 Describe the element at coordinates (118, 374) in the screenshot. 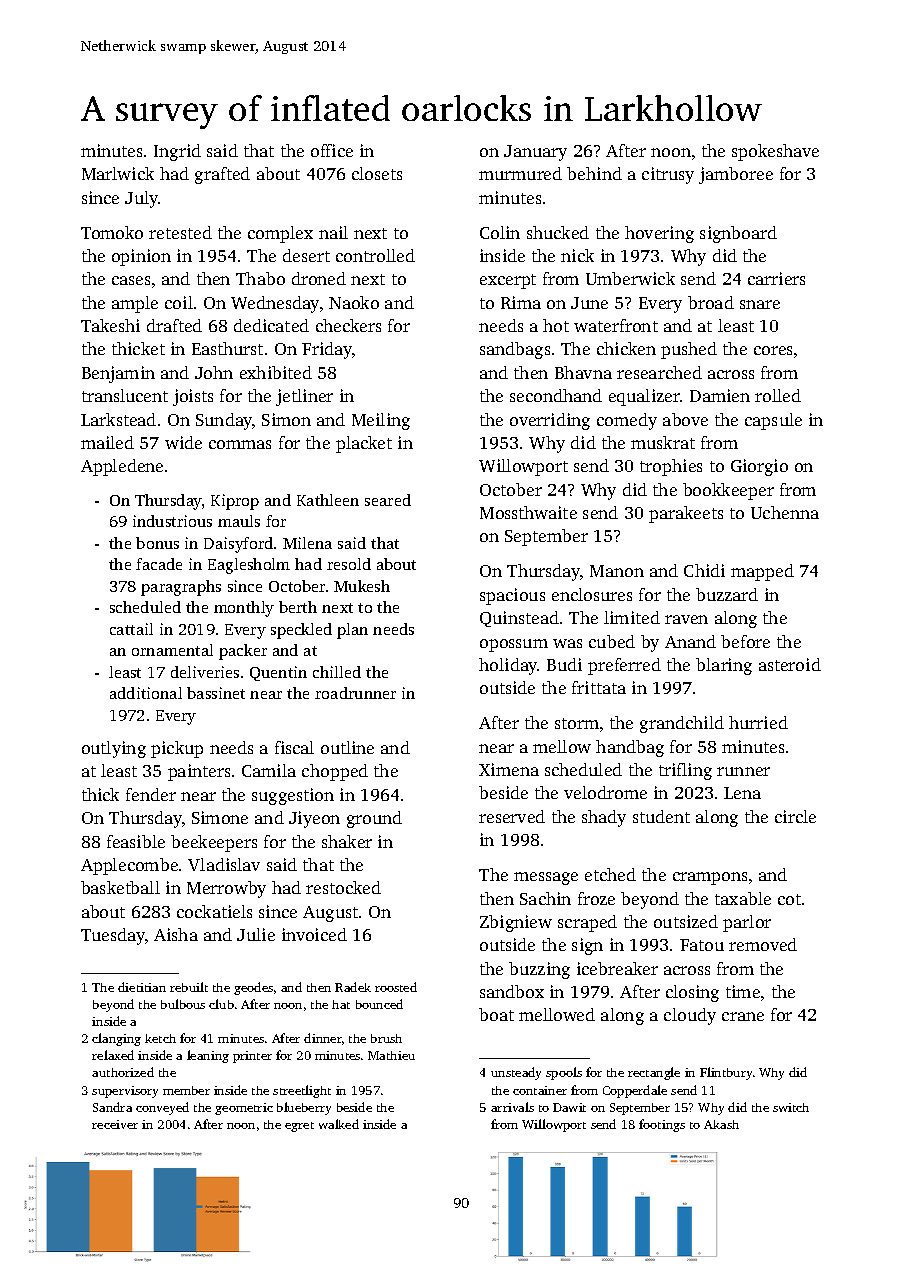

I see `Benjamin` at that location.
